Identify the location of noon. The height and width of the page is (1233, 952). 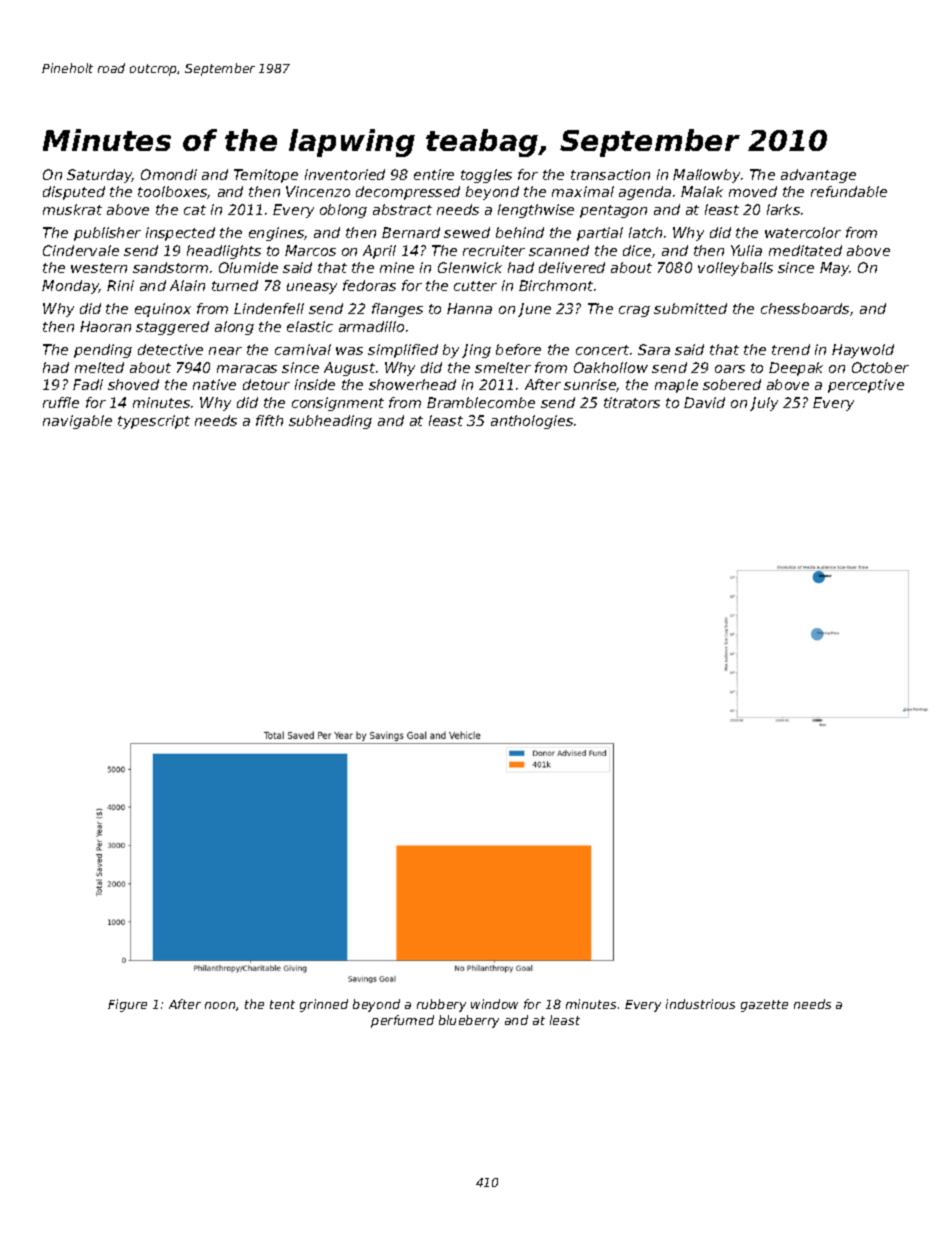
(220, 1005).
